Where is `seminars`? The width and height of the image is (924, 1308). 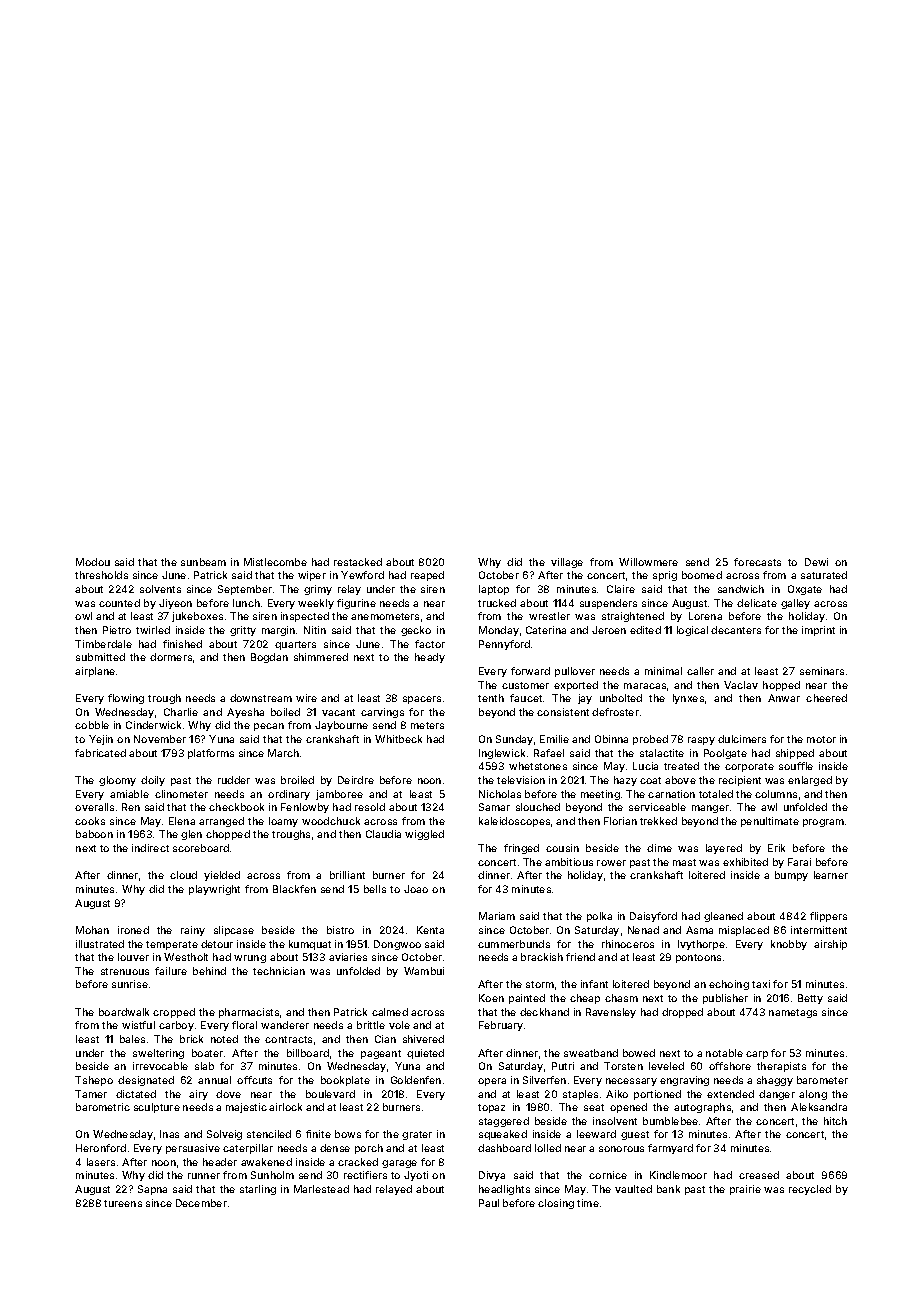 seminars is located at coordinates (822, 671).
